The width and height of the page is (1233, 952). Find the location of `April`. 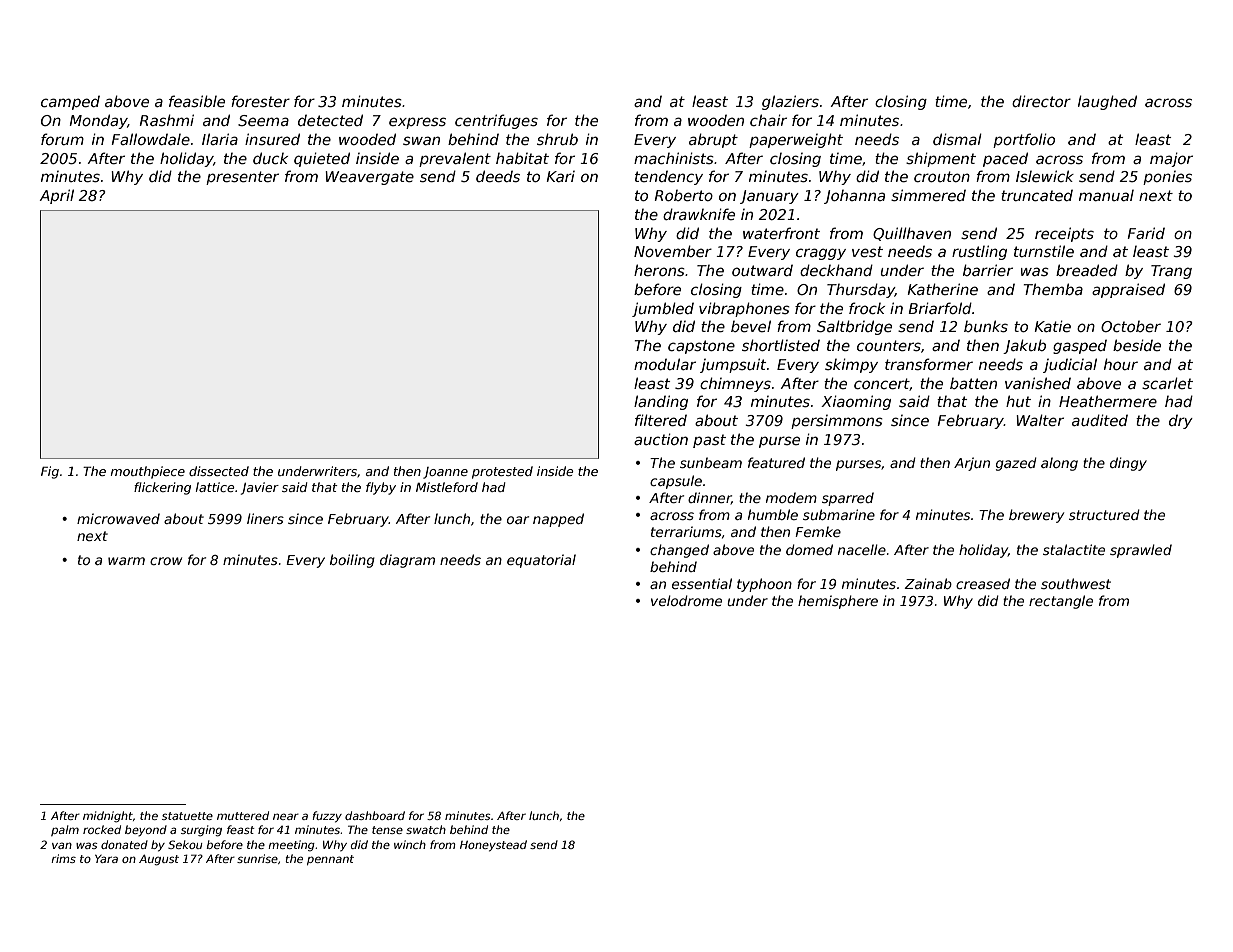

April is located at coordinates (56, 196).
